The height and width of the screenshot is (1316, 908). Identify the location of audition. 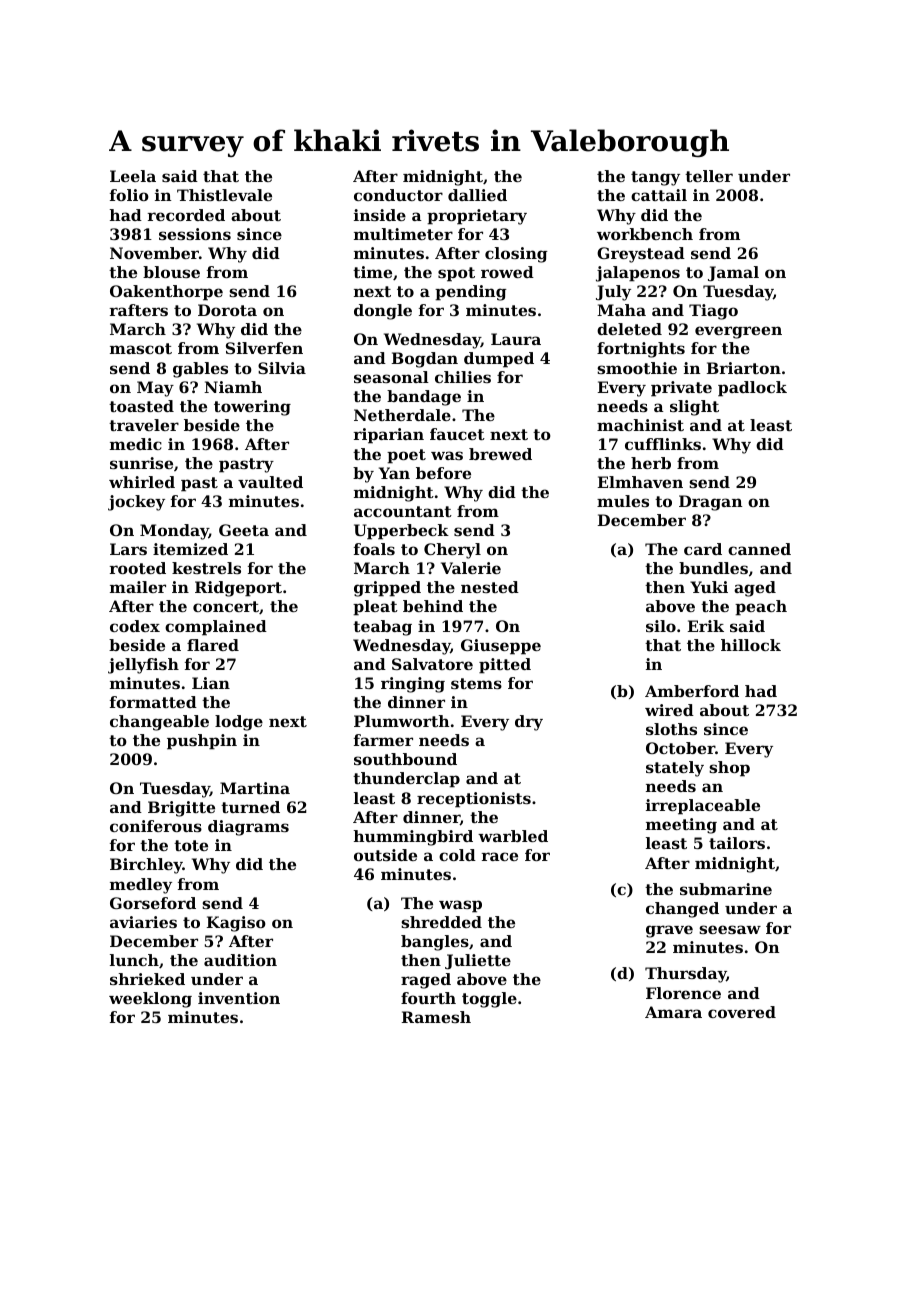
(240, 960).
